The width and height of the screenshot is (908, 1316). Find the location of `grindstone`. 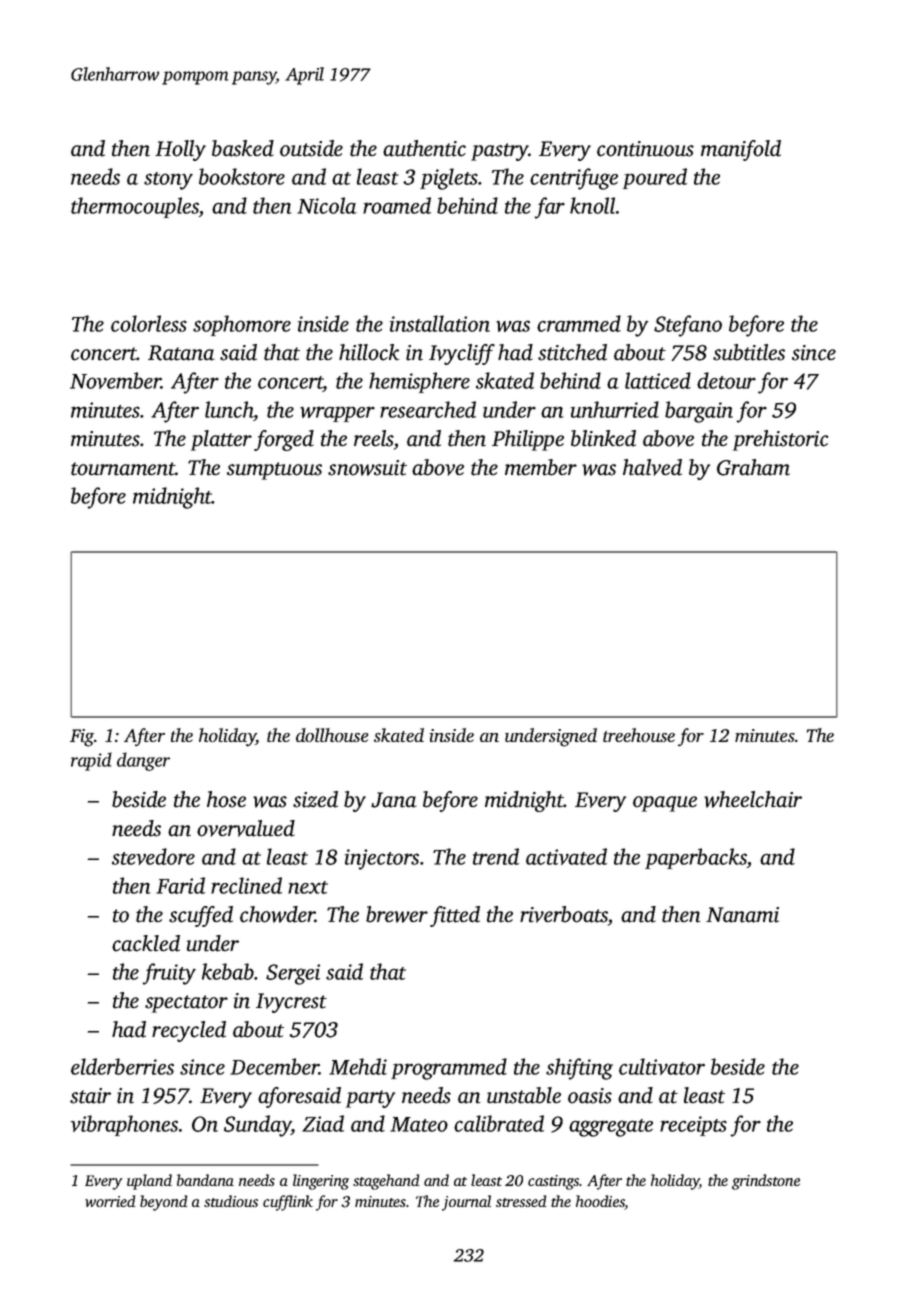

grindstone is located at coordinates (766, 1182).
